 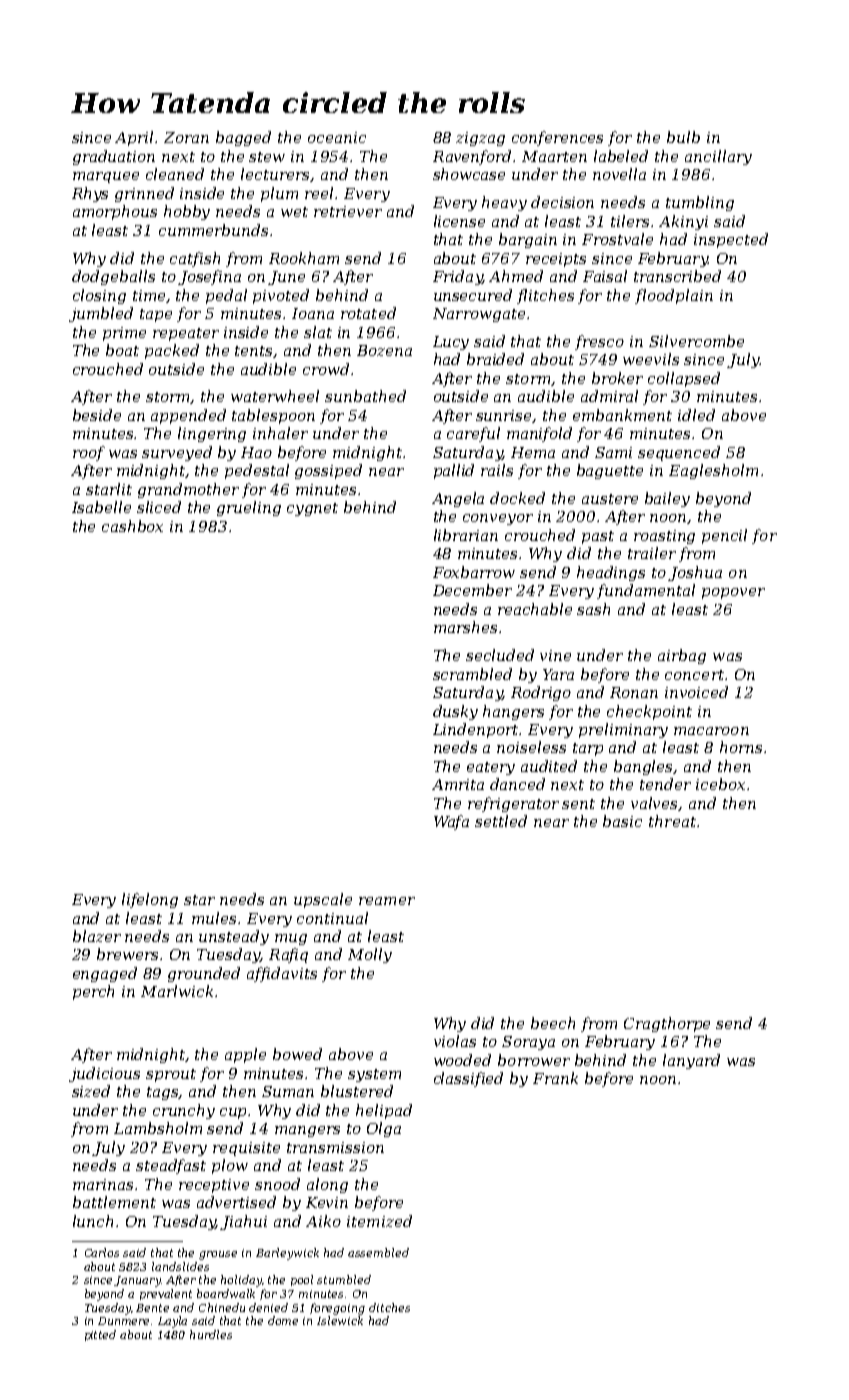 I want to click on retriever, so click(x=348, y=211).
